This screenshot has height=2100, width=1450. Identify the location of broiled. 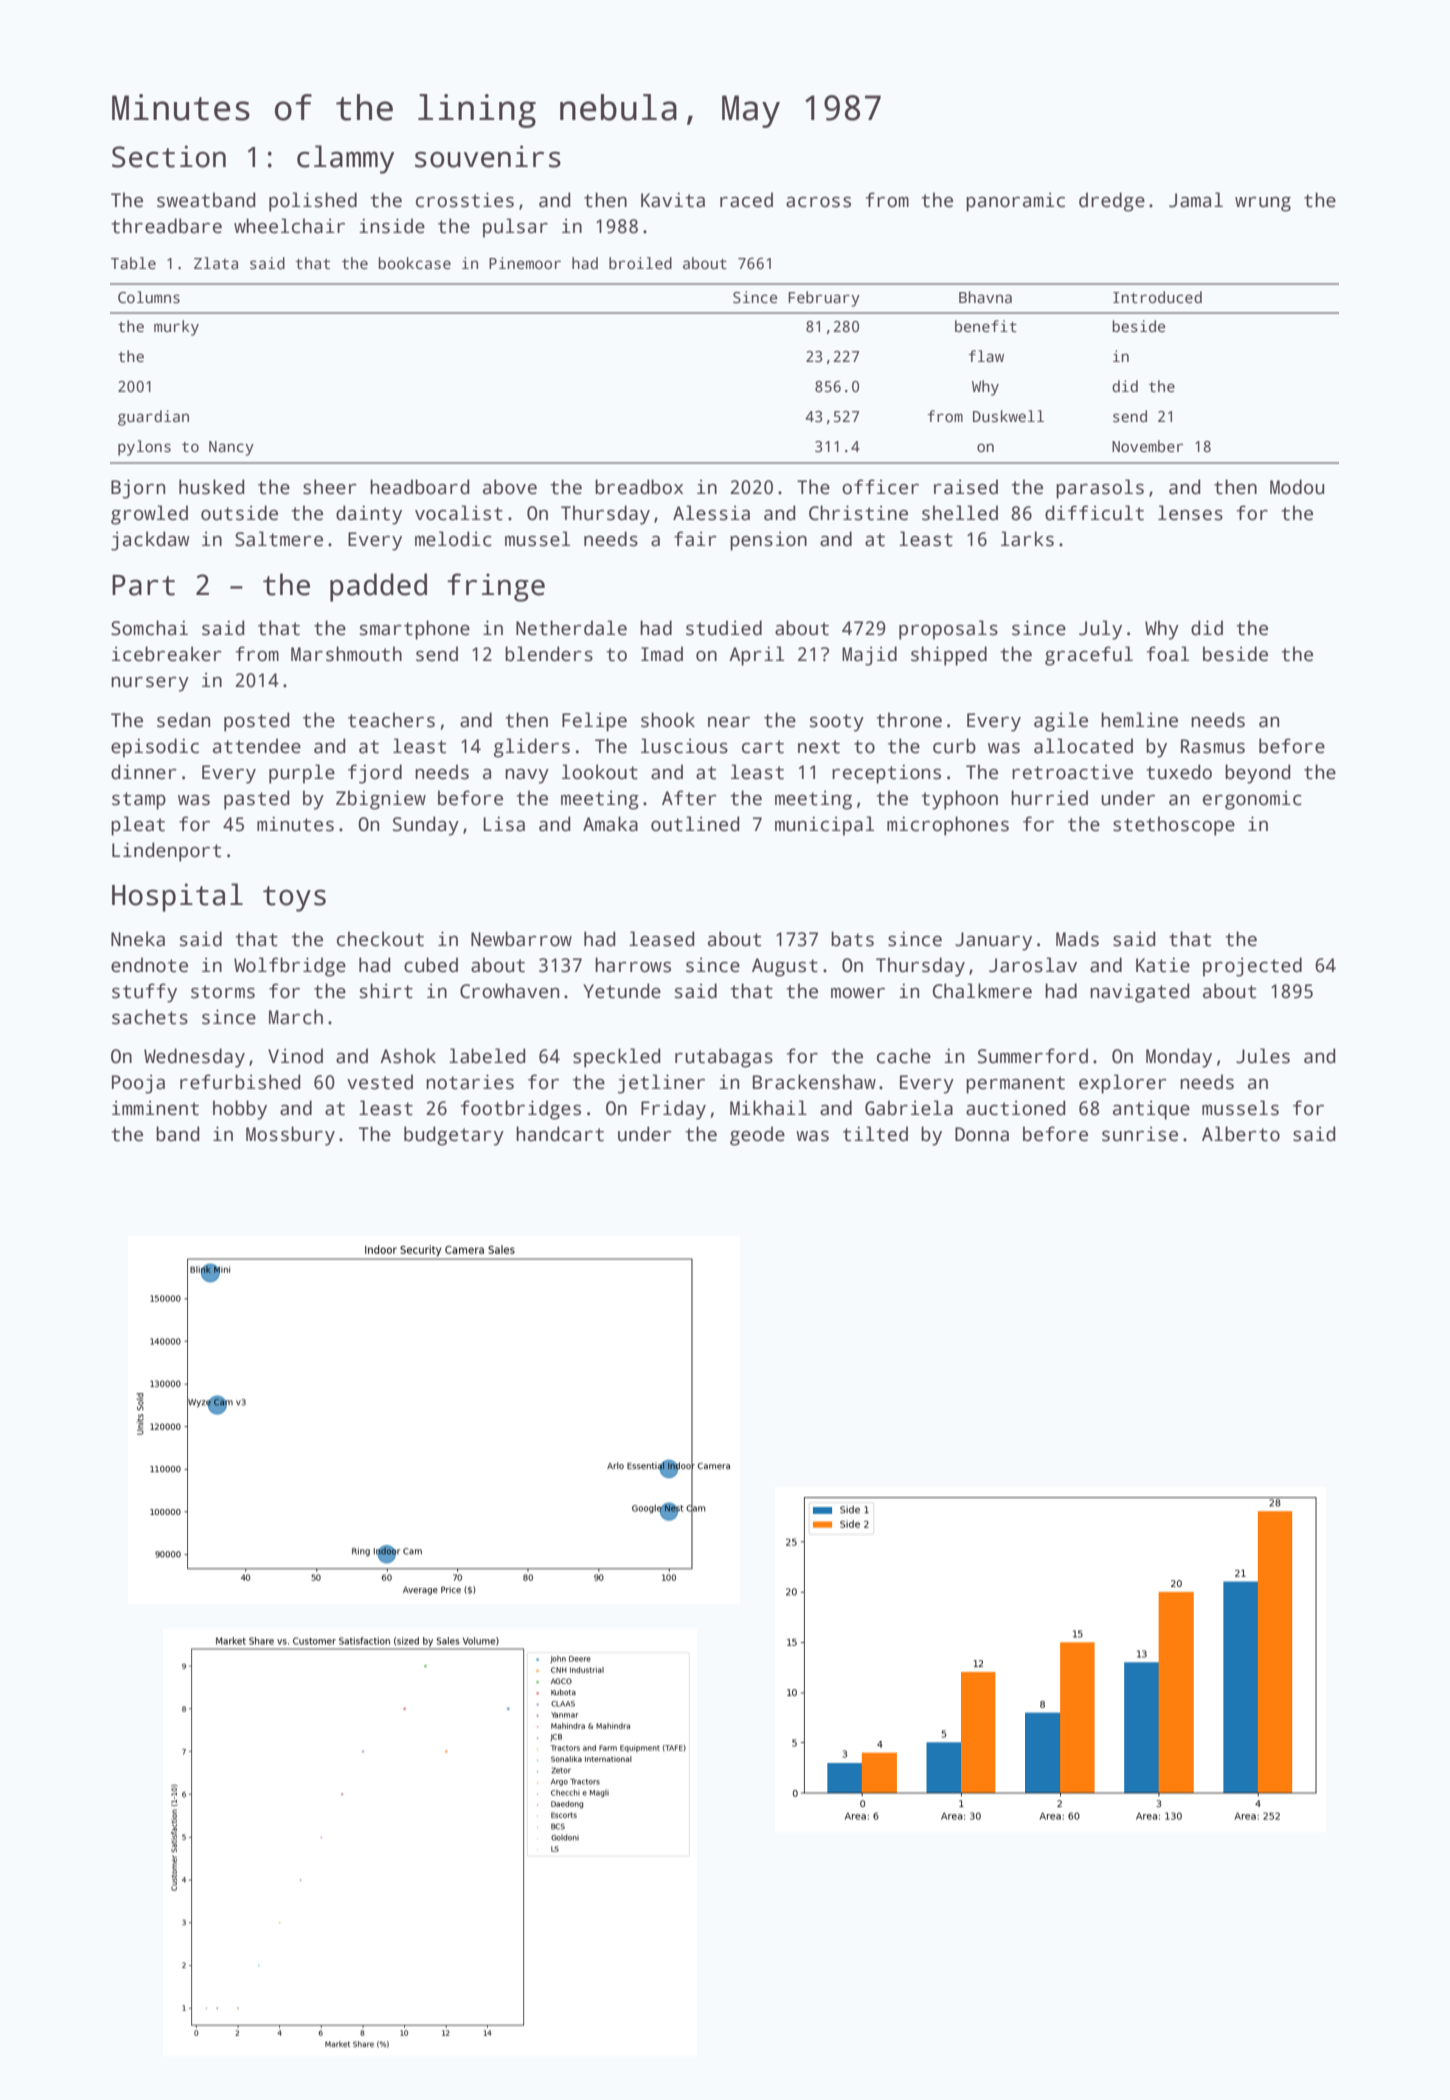
(640, 263).
